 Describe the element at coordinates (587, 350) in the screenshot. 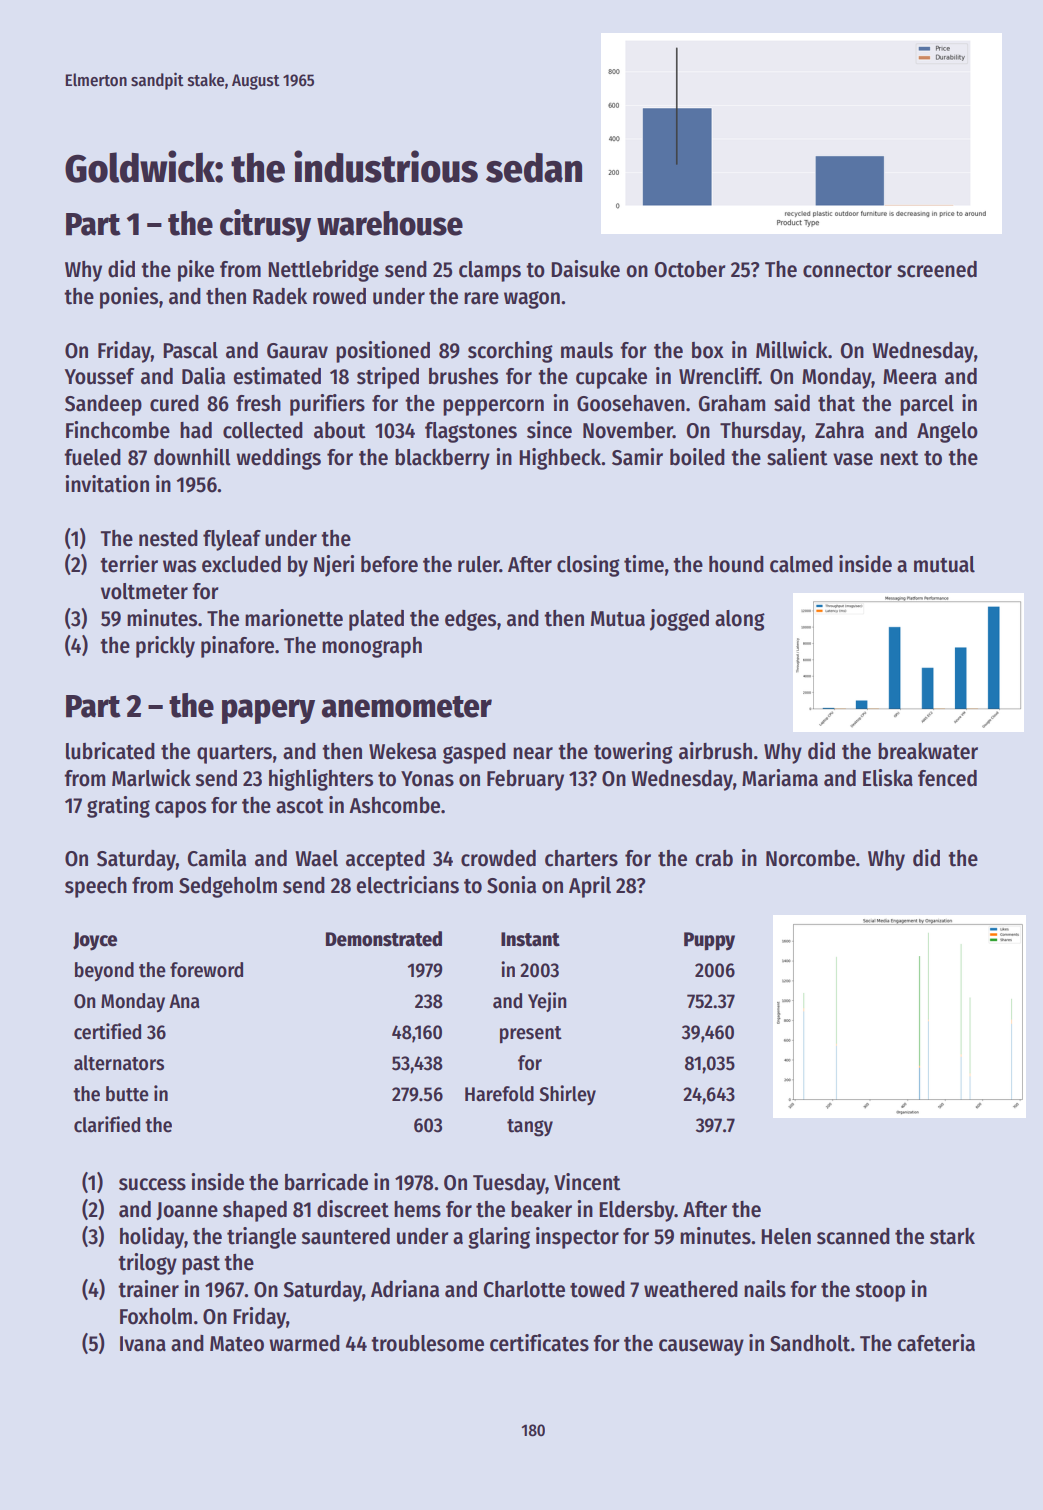

I see `mauls` at that location.
